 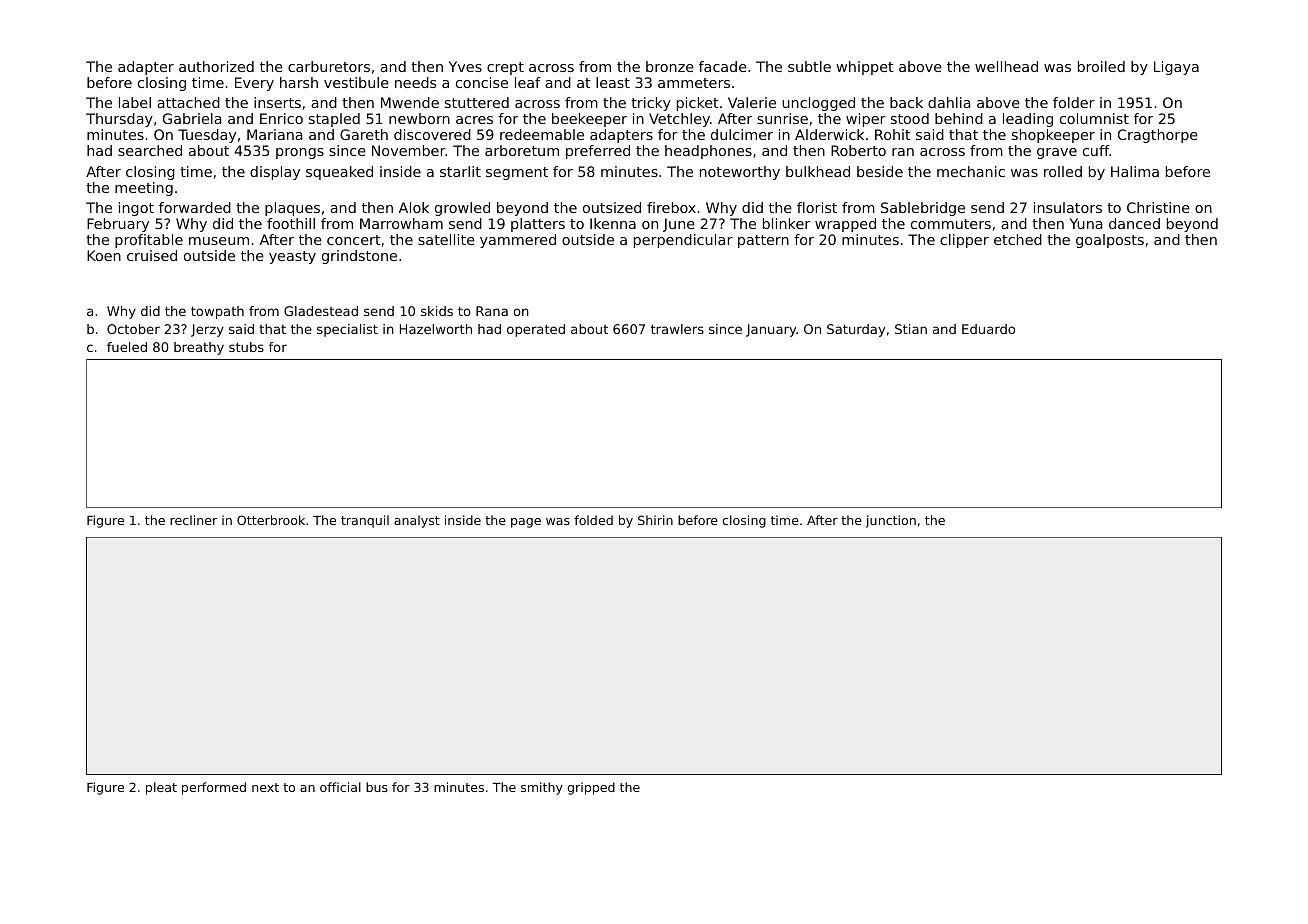 What do you see at coordinates (492, 311) in the screenshot?
I see `Rana` at bounding box center [492, 311].
